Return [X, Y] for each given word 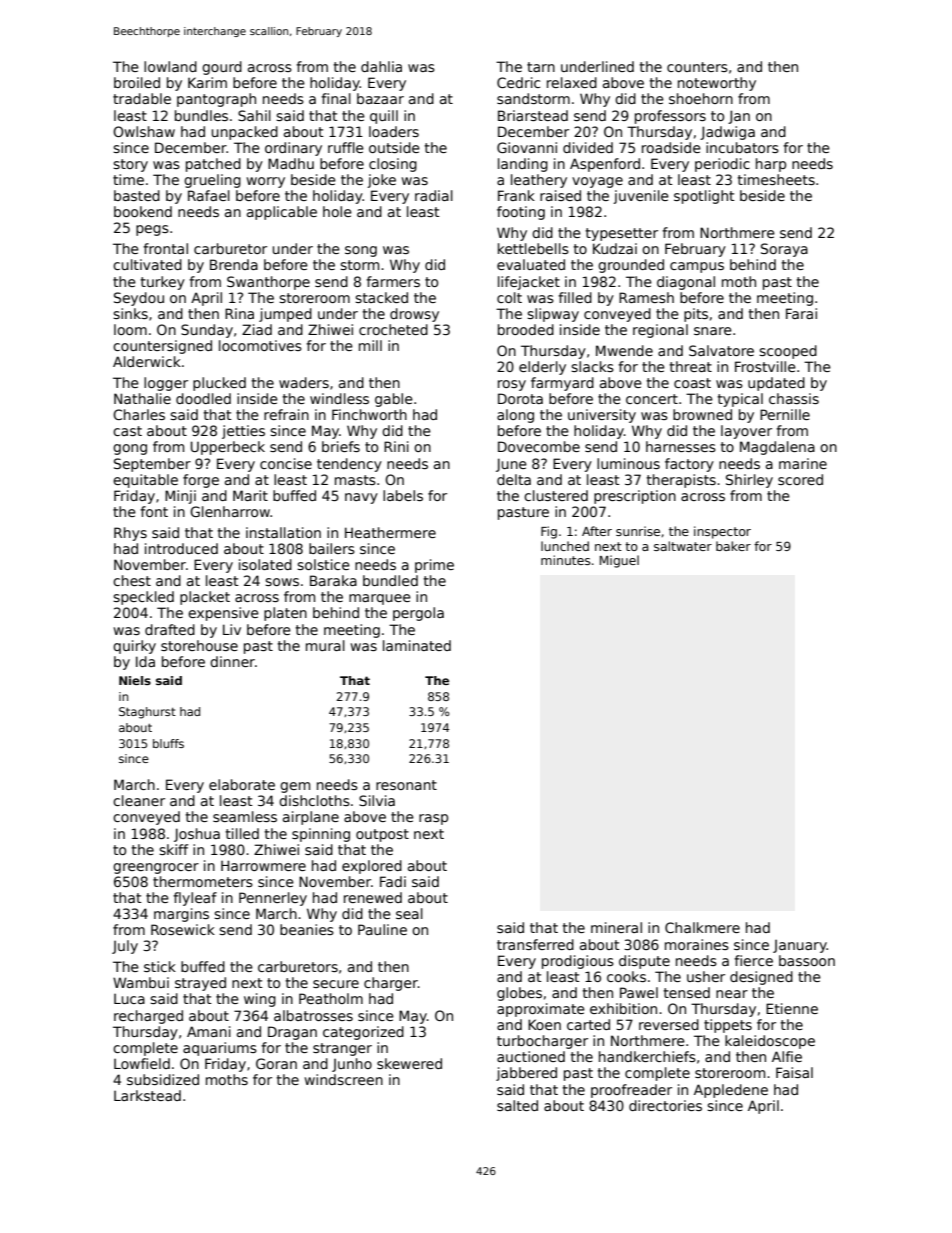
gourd [222, 68]
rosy [512, 385]
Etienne [792, 1008]
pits [696, 315]
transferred [535, 944]
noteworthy [717, 84]
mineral [616, 927]
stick [160, 966]
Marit [250, 495]
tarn [541, 67]
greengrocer [156, 868]
